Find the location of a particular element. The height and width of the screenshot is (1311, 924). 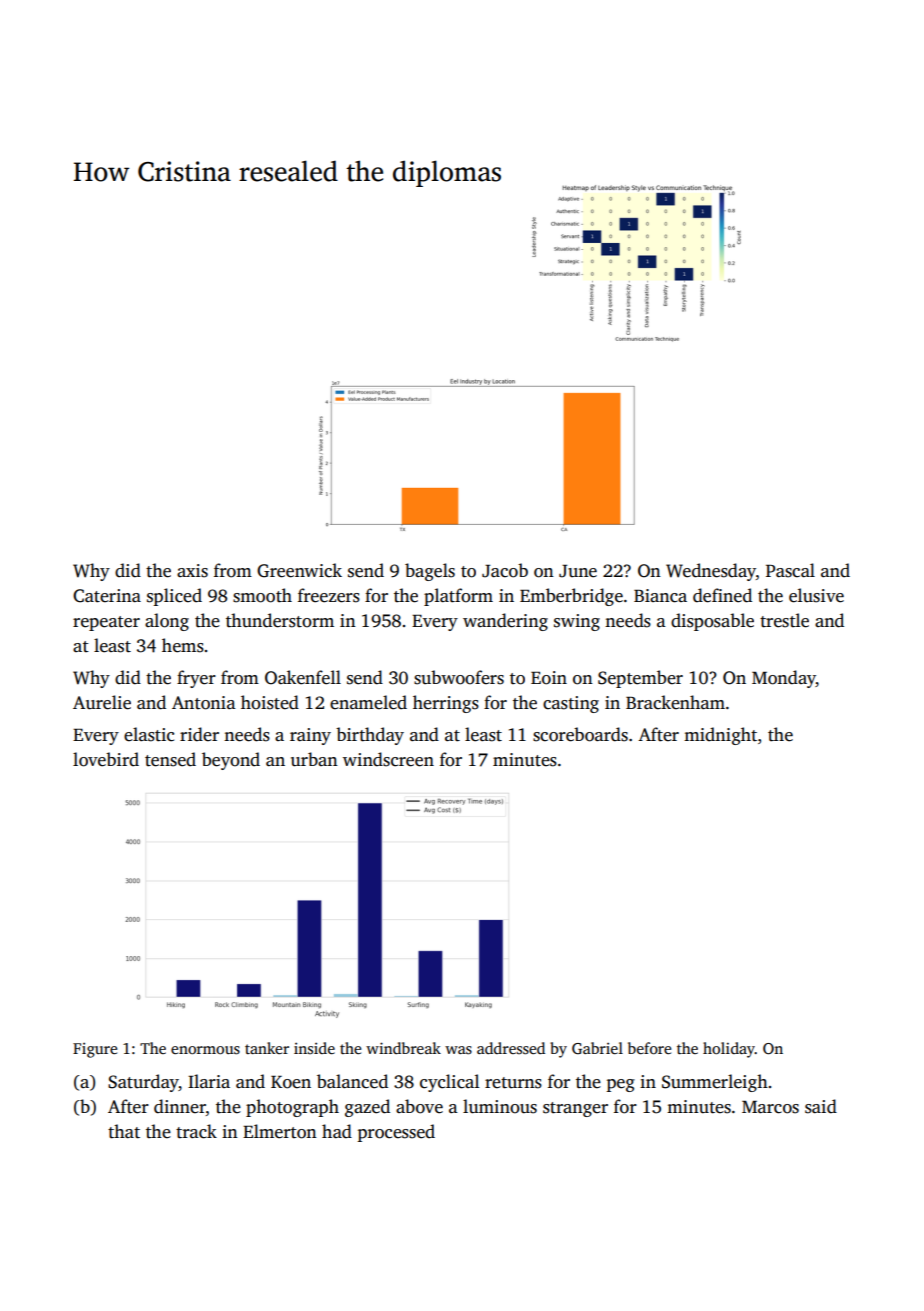

windscreen is located at coordinates (388, 759).
